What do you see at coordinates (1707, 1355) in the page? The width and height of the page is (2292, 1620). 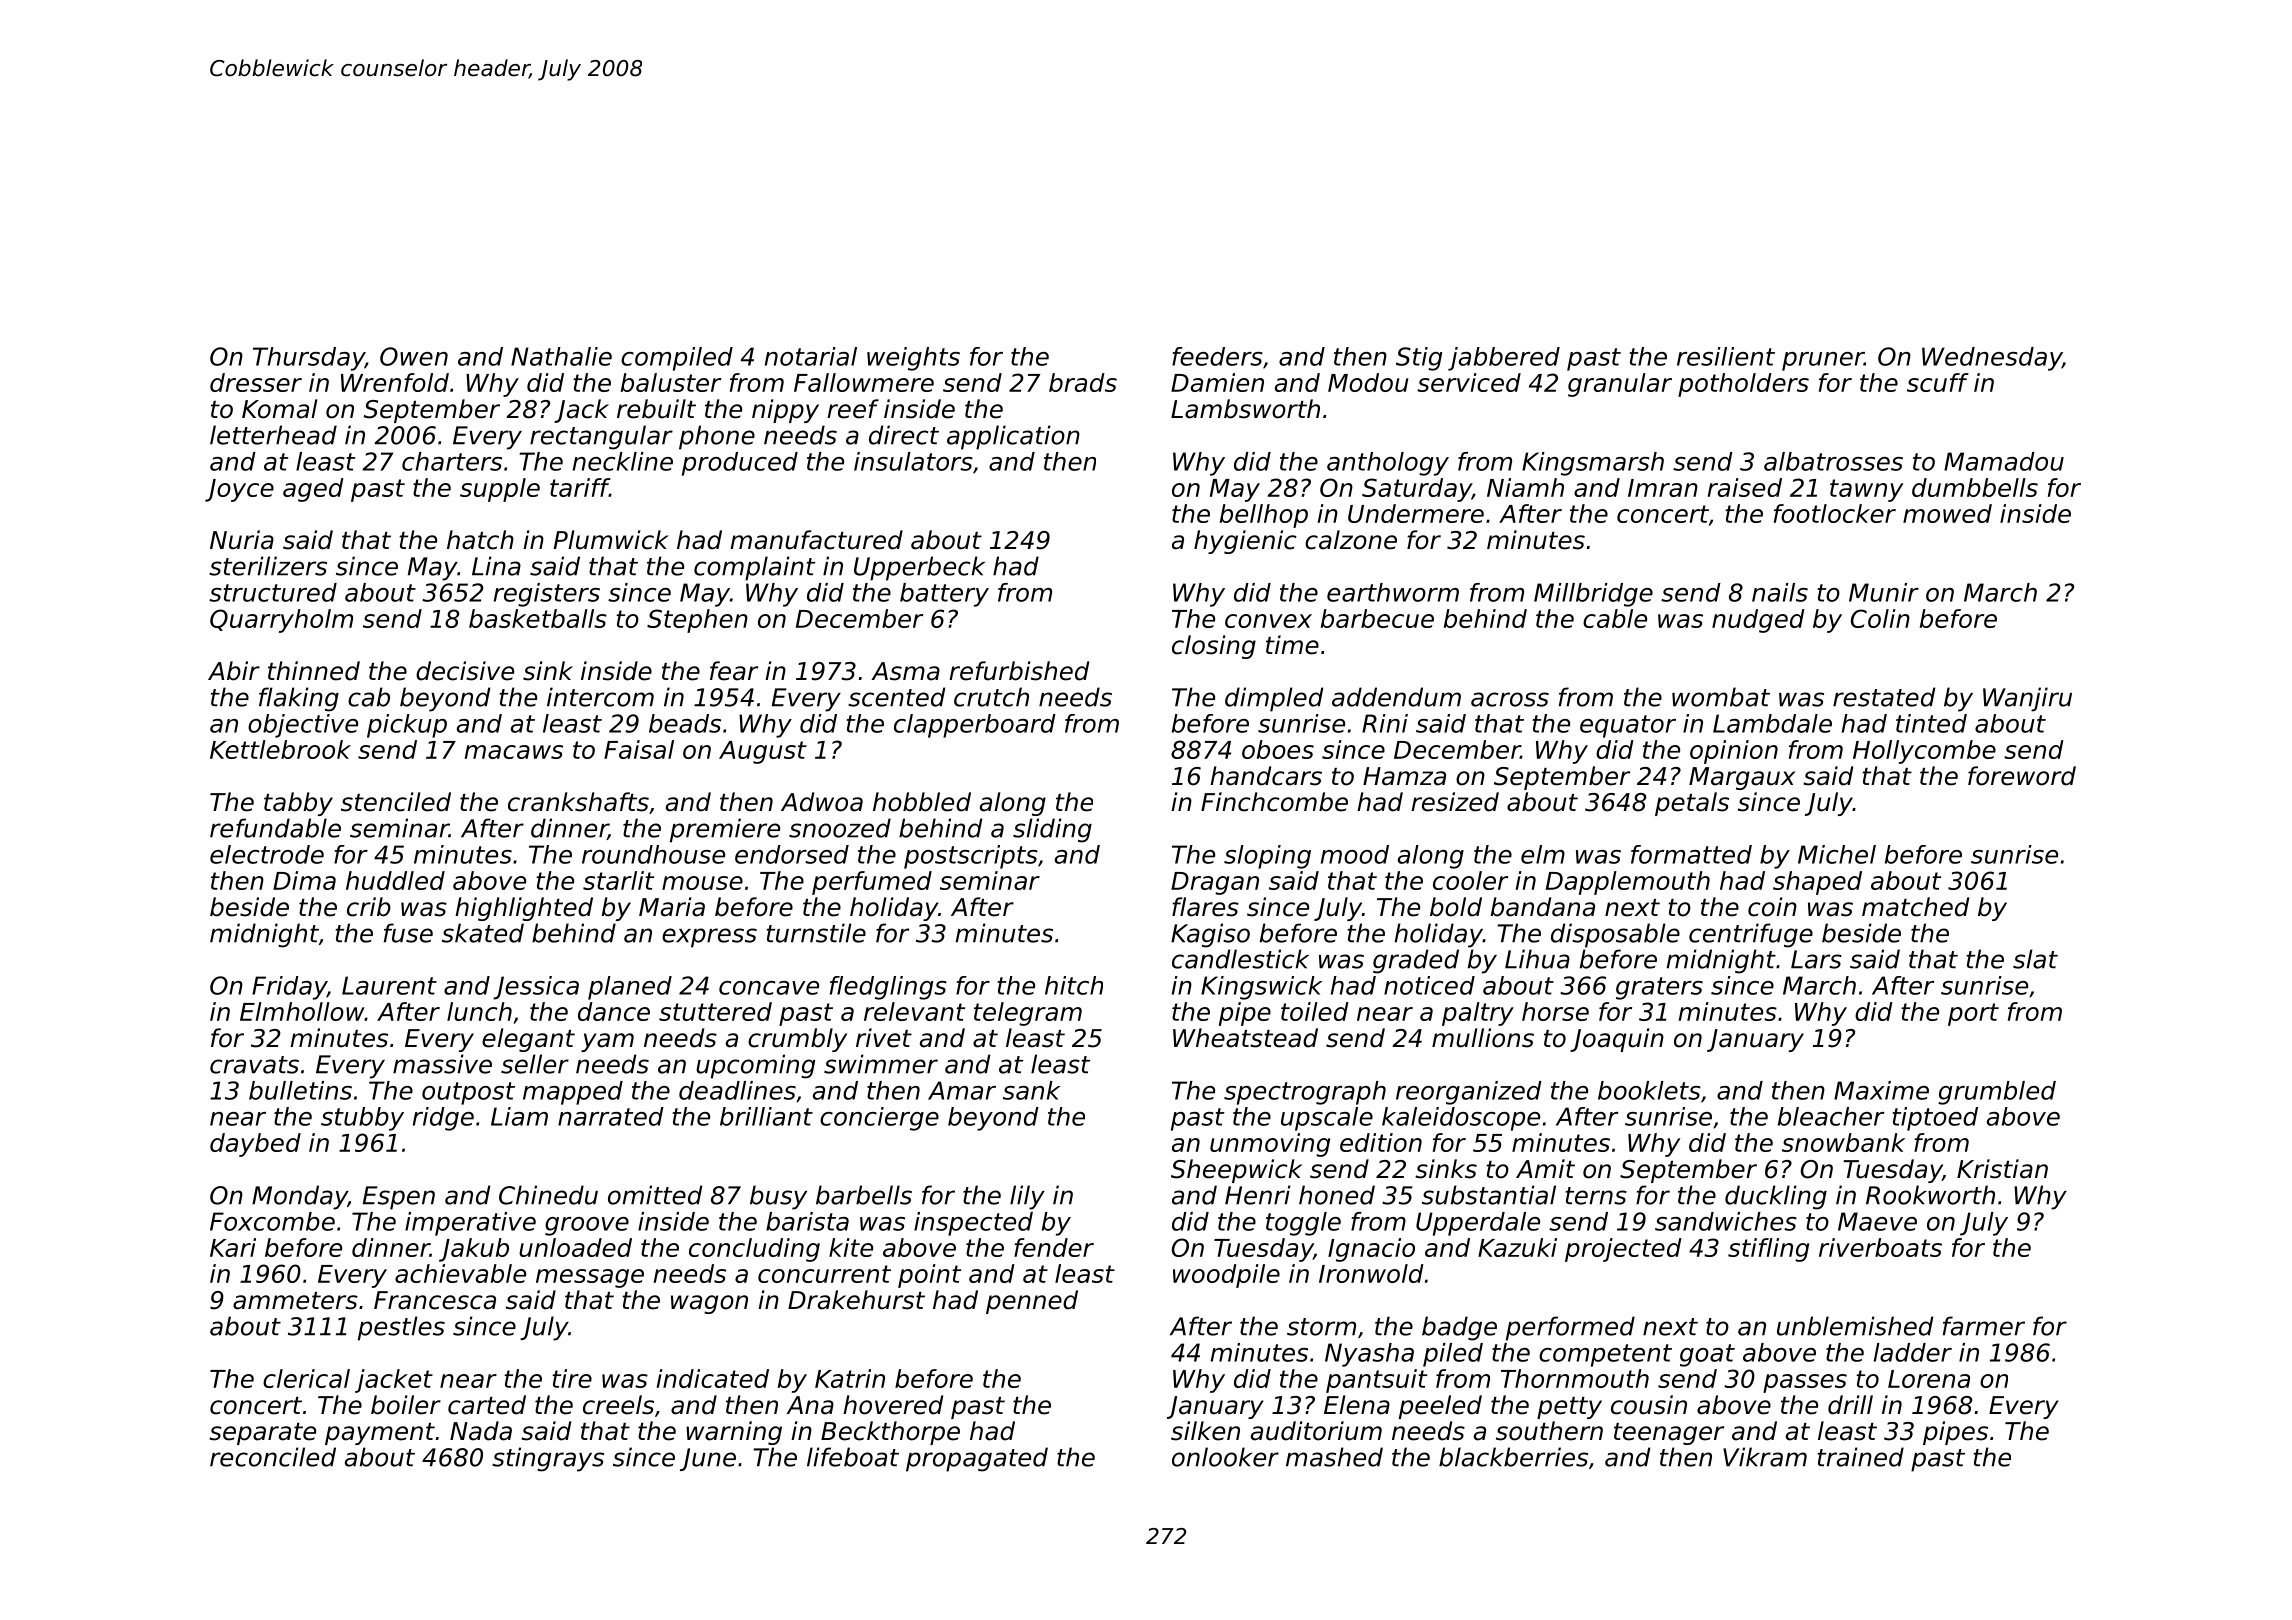 I see `goat` at bounding box center [1707, 1355].
